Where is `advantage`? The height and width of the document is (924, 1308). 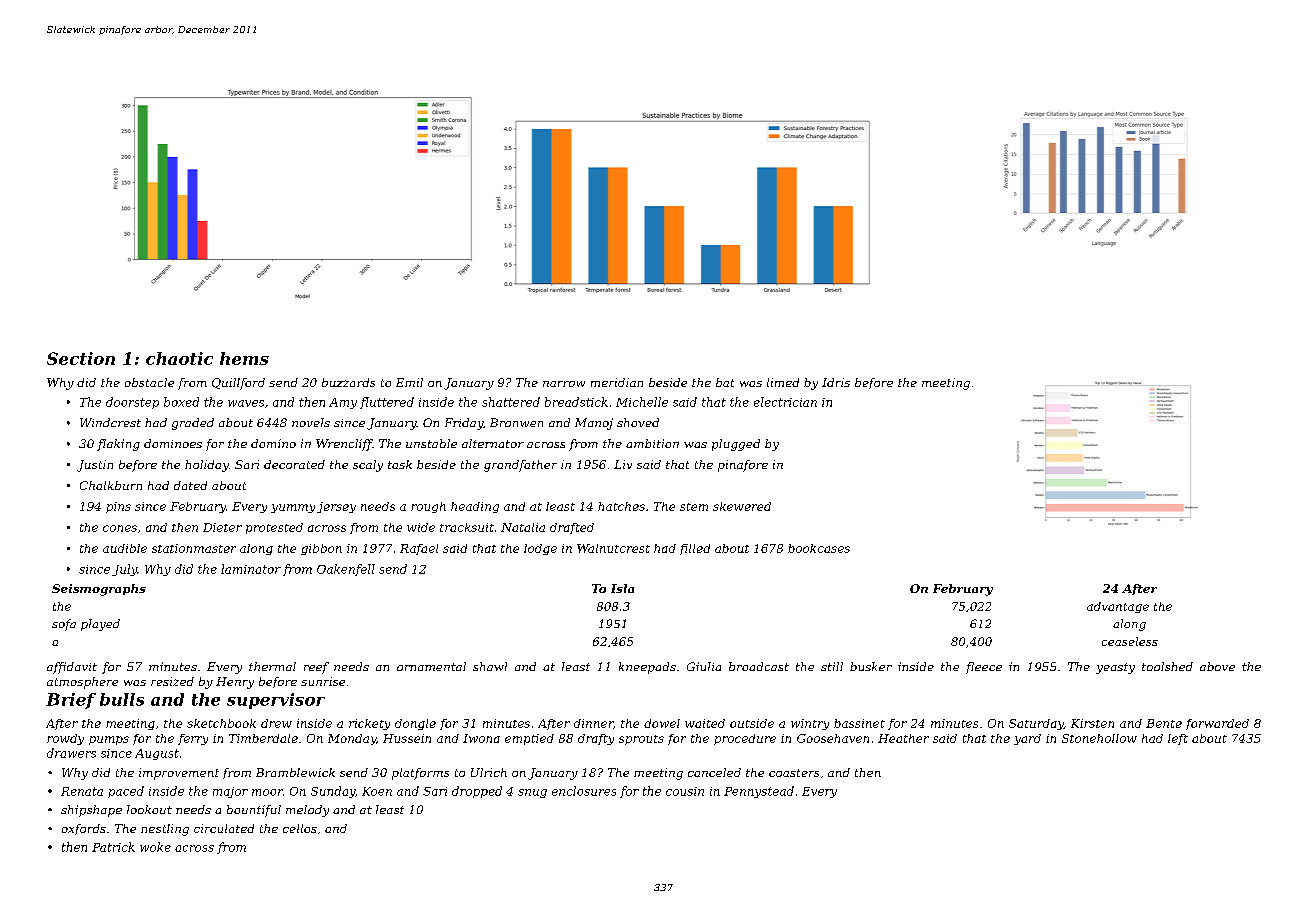 advantage is located at coordinates (1118, 607).
